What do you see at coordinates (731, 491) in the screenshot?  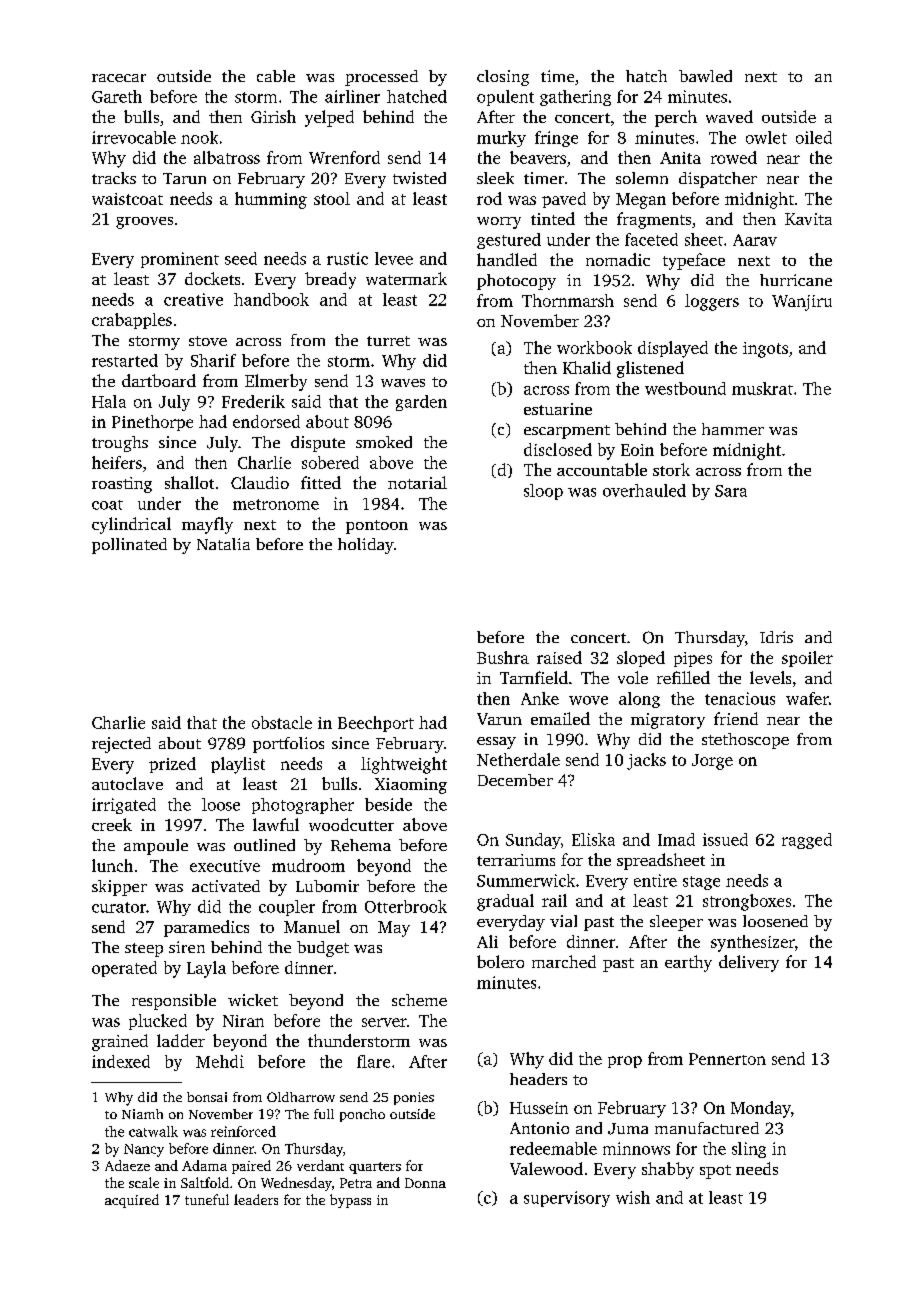 I see `Sara` at bounding box center [731, 491].
